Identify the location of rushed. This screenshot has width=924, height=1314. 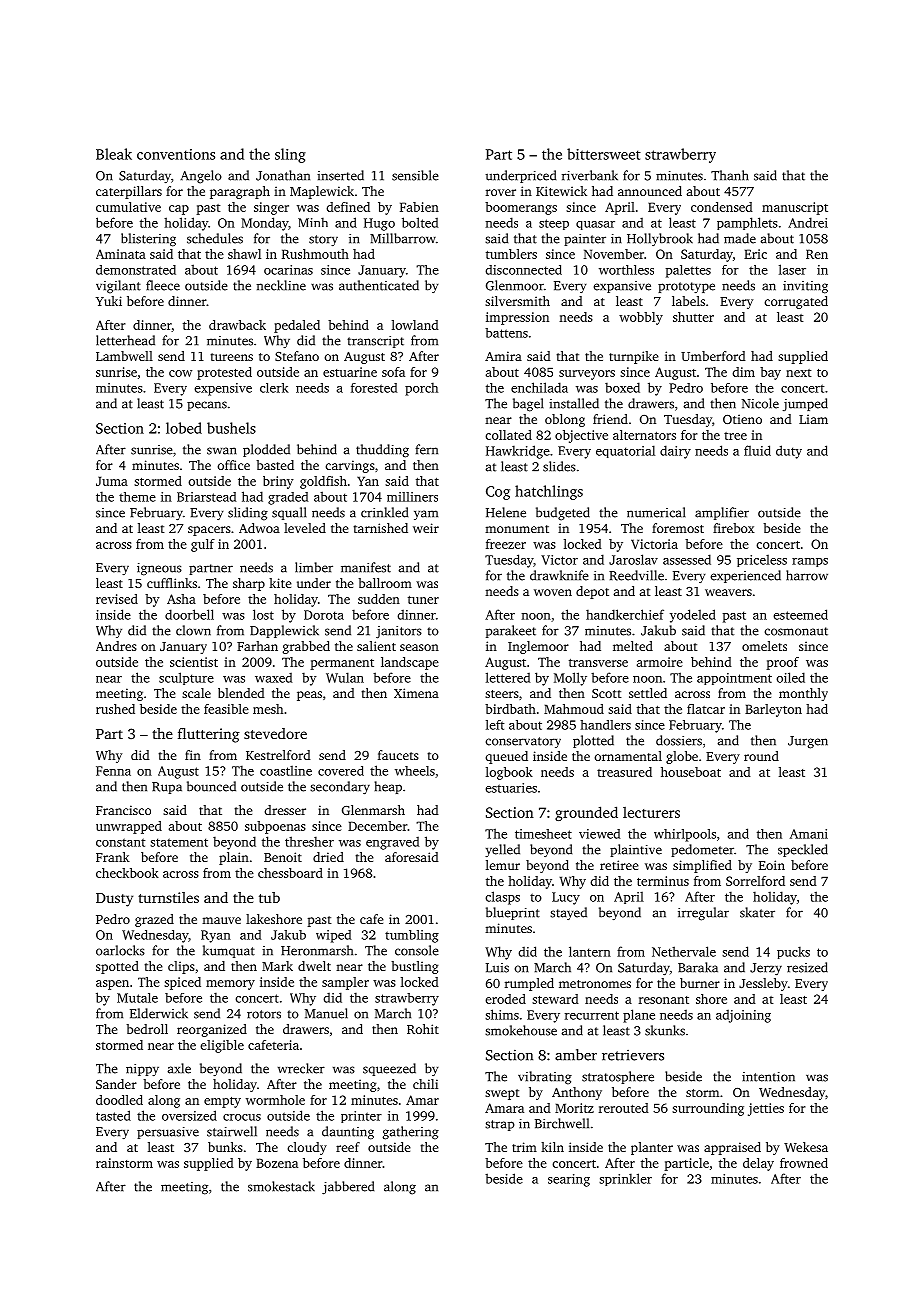
(115, 709).
